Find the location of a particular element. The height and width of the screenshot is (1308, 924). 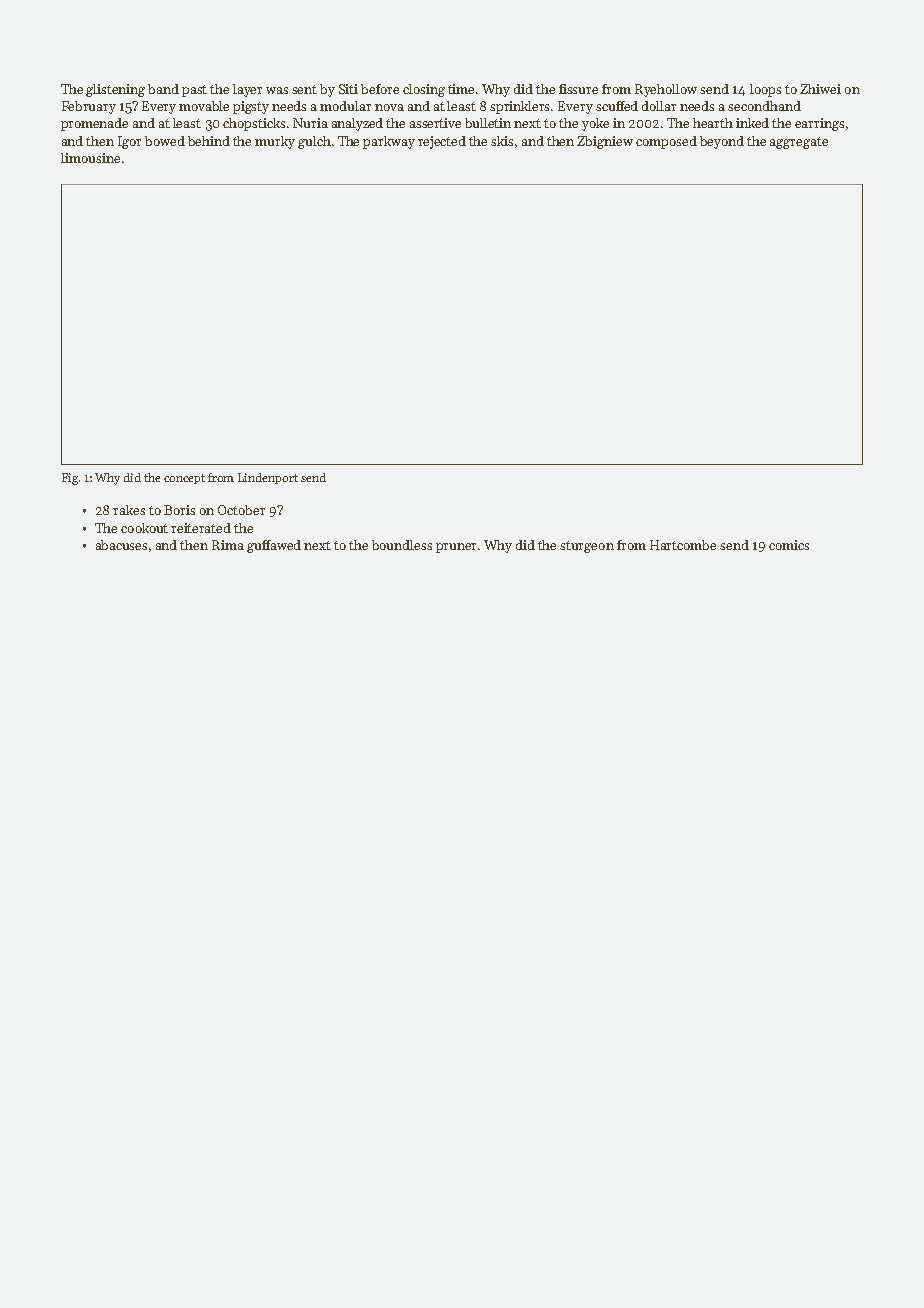

comics is located at coordinates (789, 545).
